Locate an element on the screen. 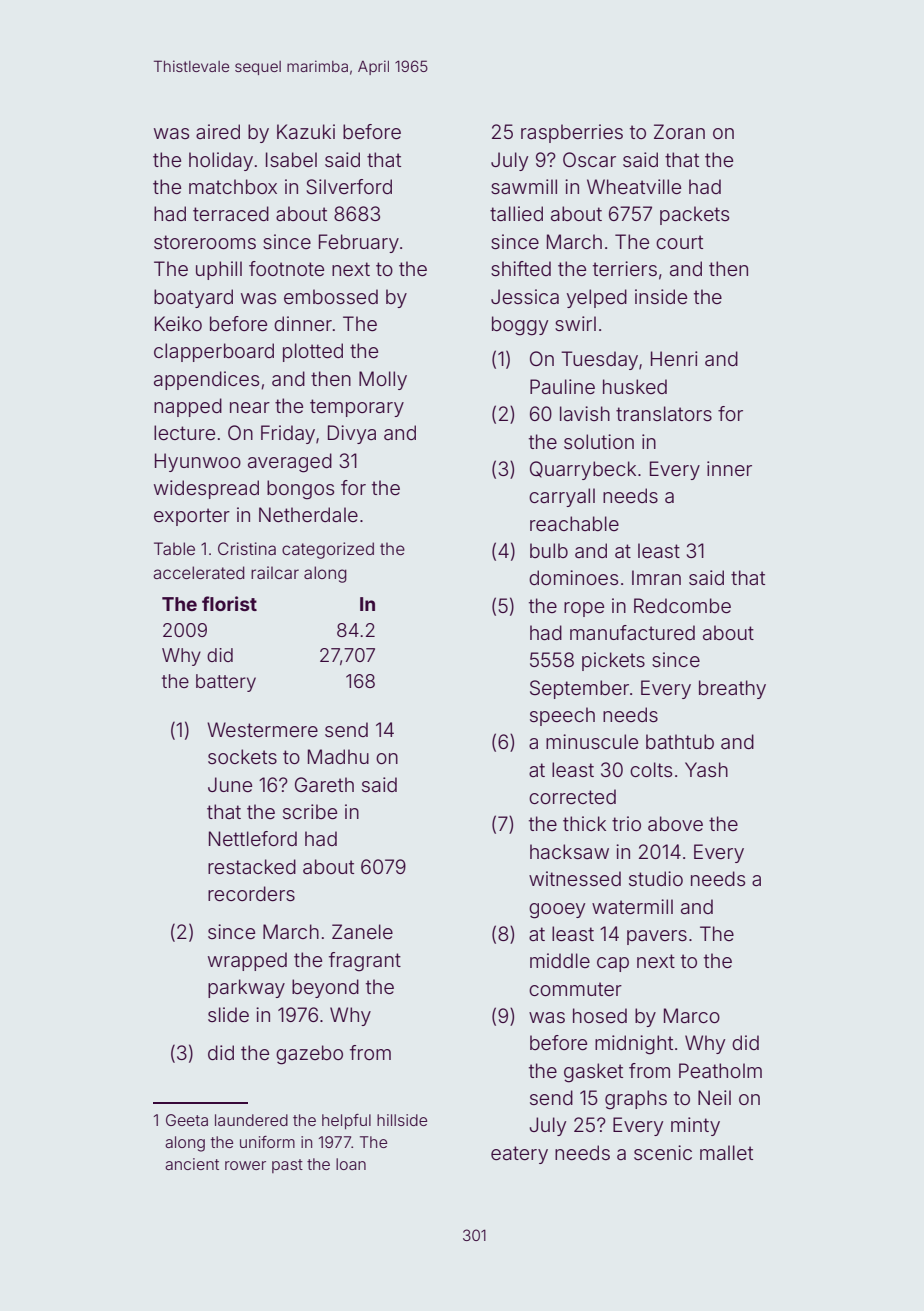 The height and width of the screenshot is (1311, 924). Molly is located at coordinates (383, 380).
